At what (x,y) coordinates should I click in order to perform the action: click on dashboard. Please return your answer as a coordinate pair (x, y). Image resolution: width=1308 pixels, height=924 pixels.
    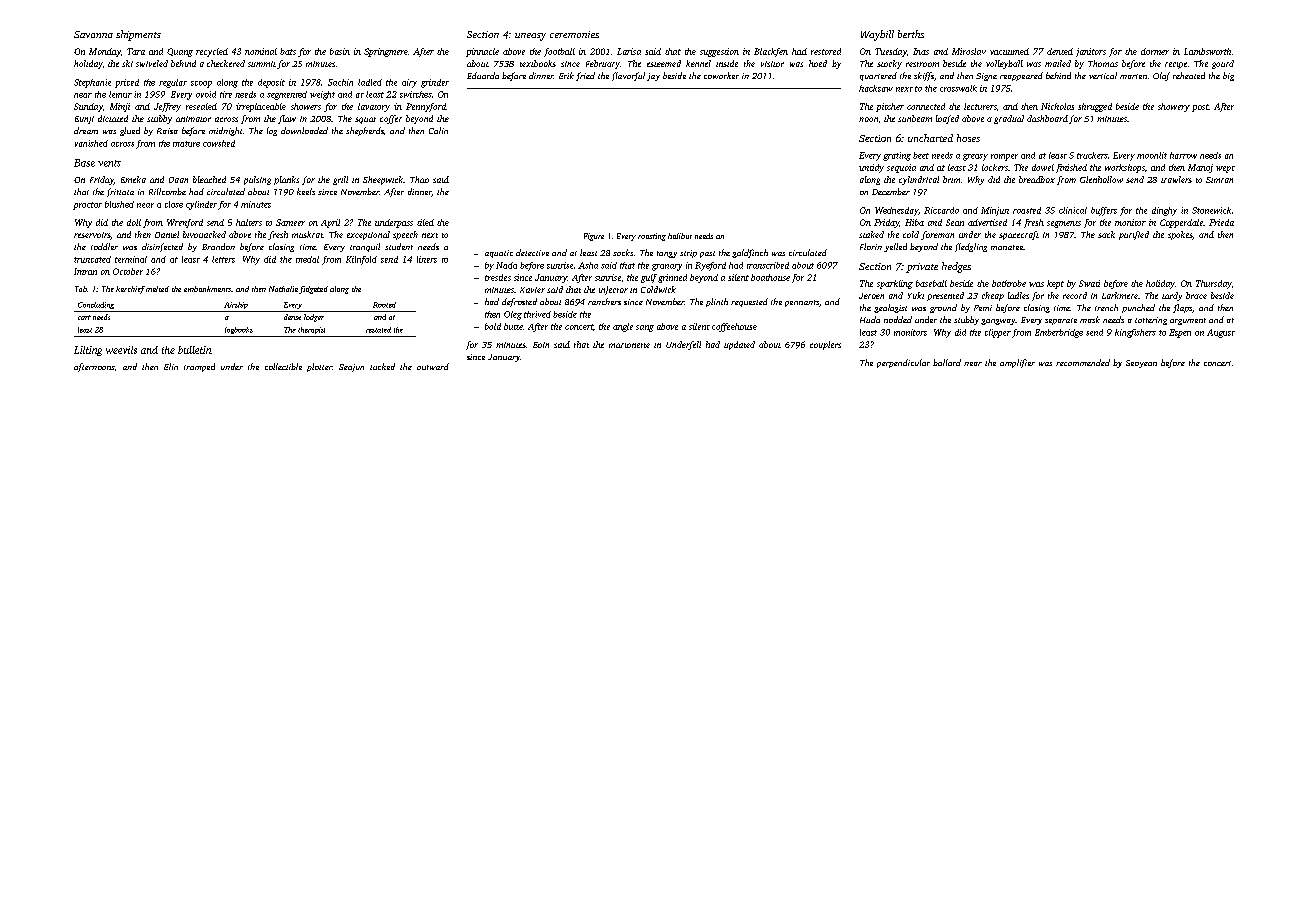
    Looking at the image, I should click on (1047, 118).
